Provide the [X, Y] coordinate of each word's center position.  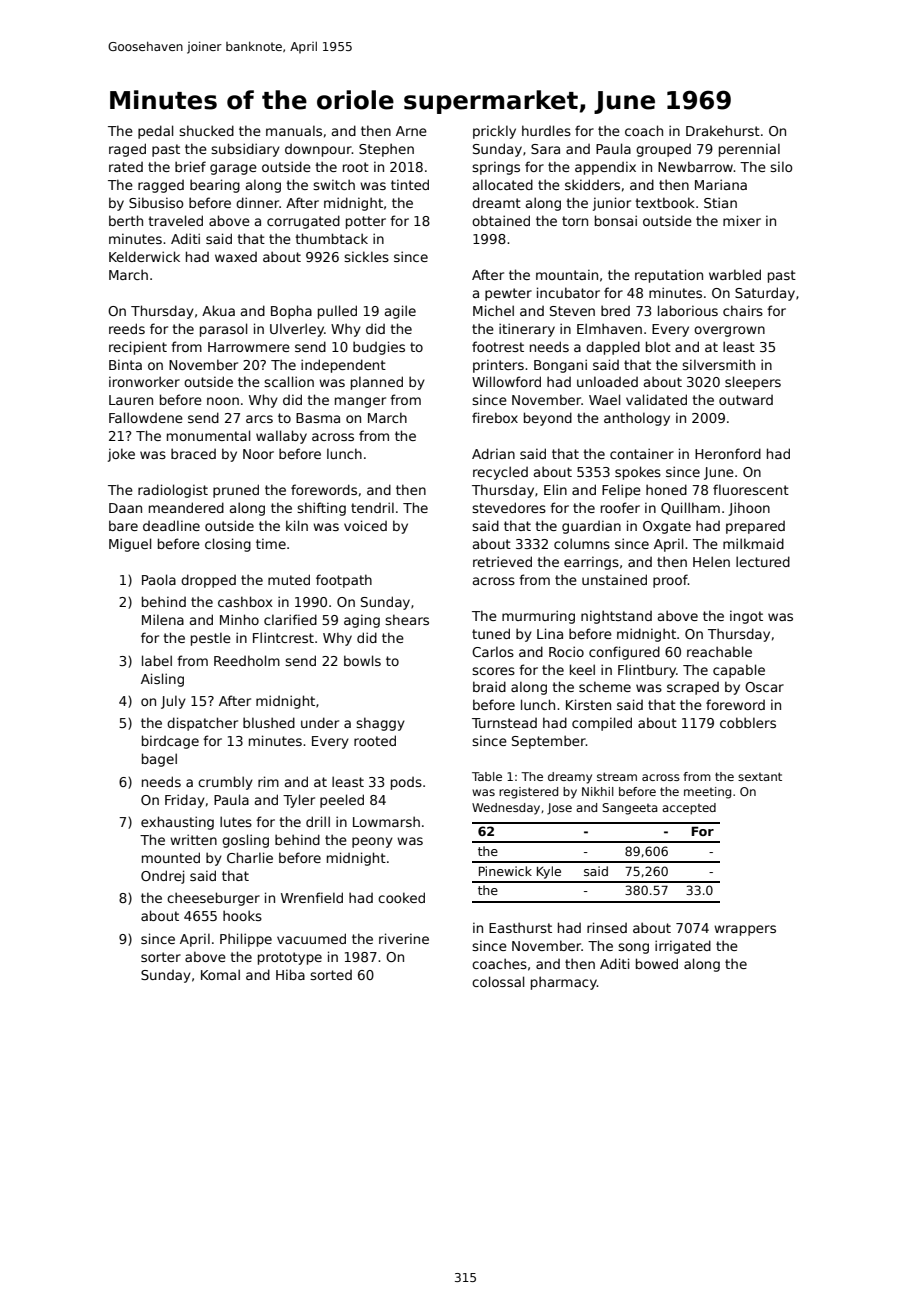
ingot [746, 617]
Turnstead [504, 723]
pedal [155, 132]
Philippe [246, 940]
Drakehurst [723, 130]
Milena [163, 619]
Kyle [549, 872]
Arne [411, 131]
